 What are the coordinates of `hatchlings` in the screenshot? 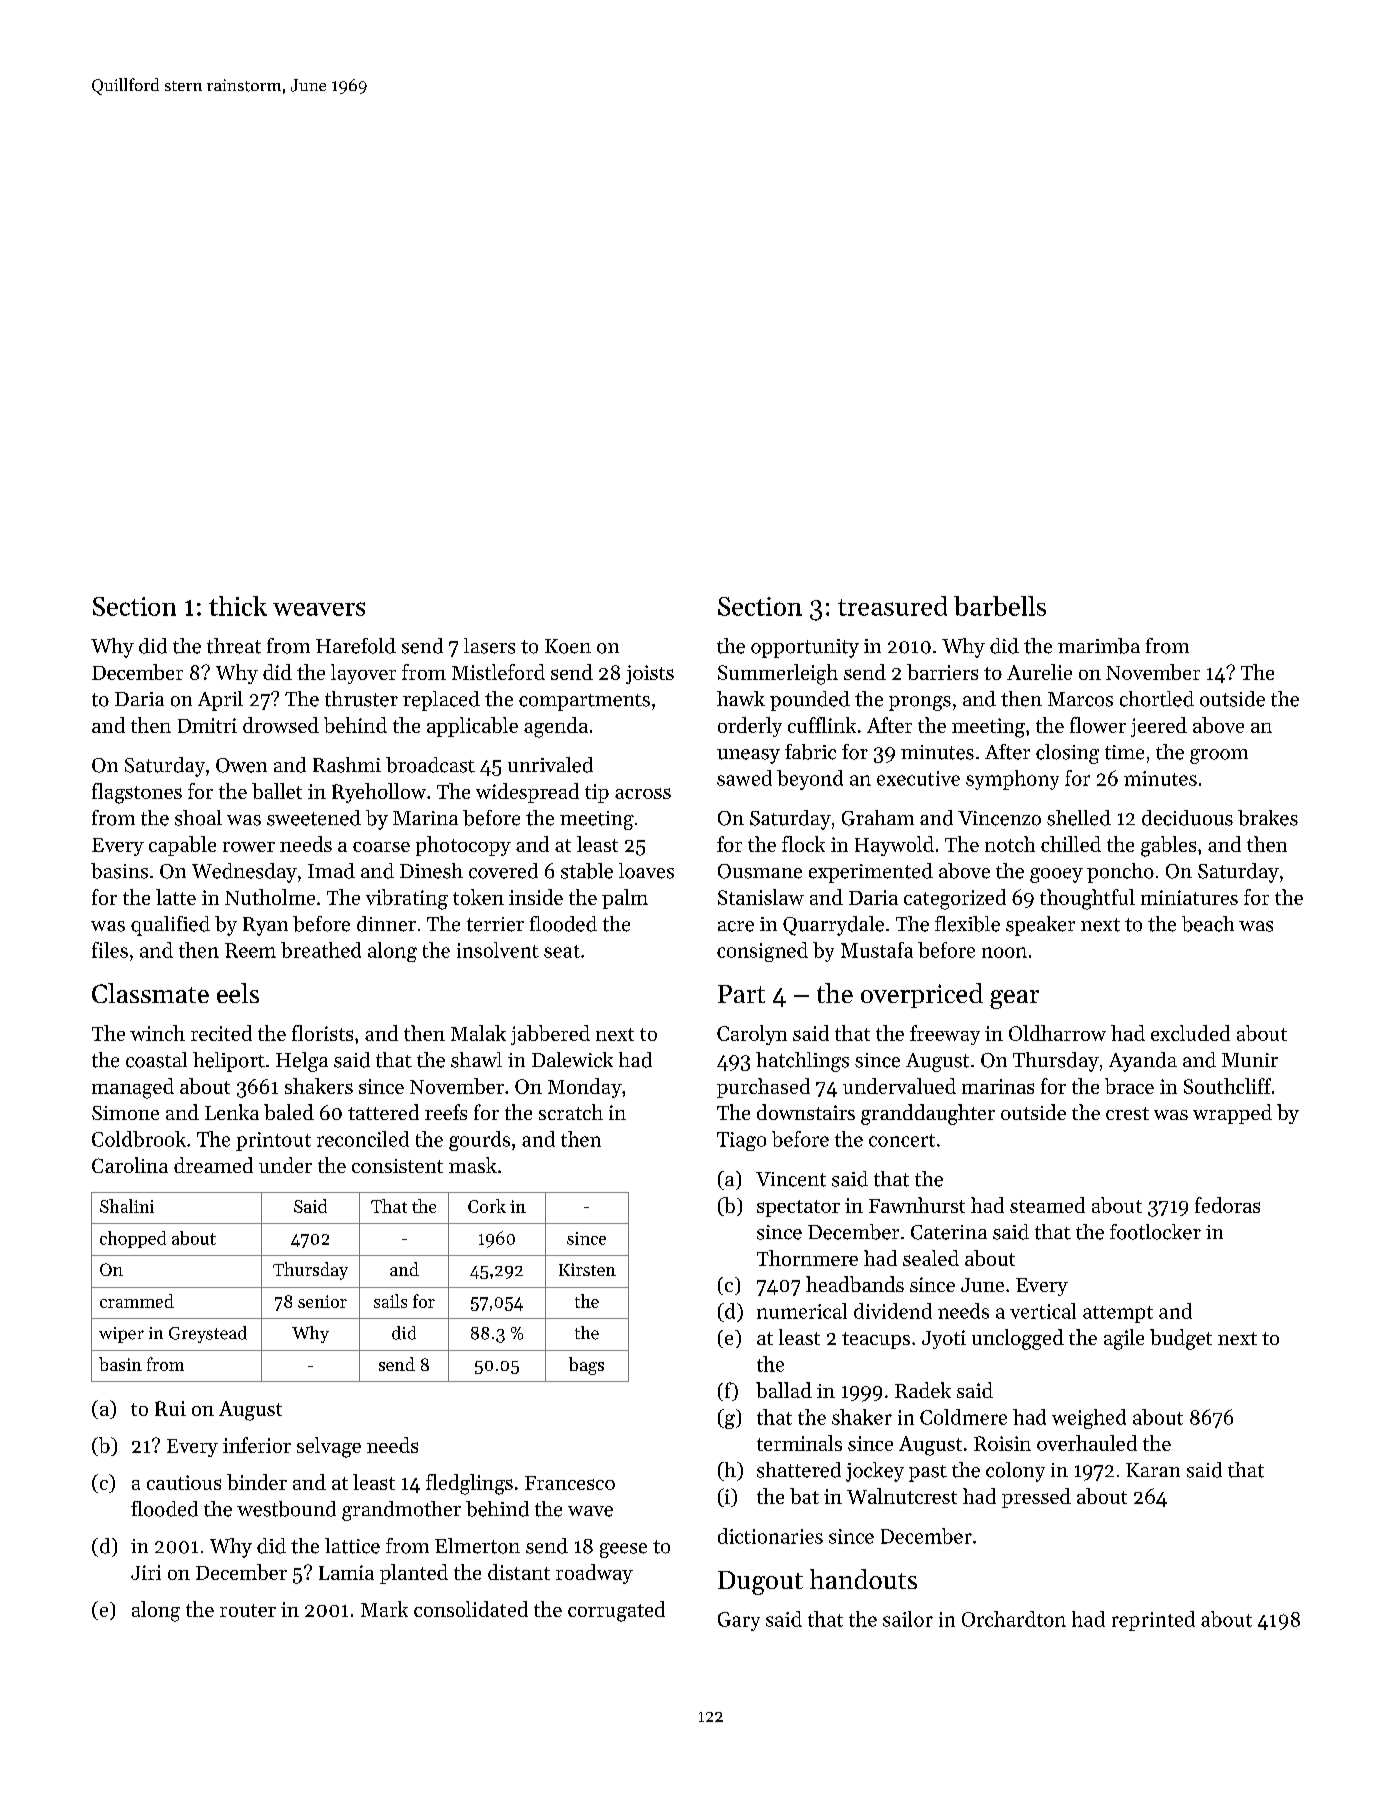 It's located at (802, 1062).
